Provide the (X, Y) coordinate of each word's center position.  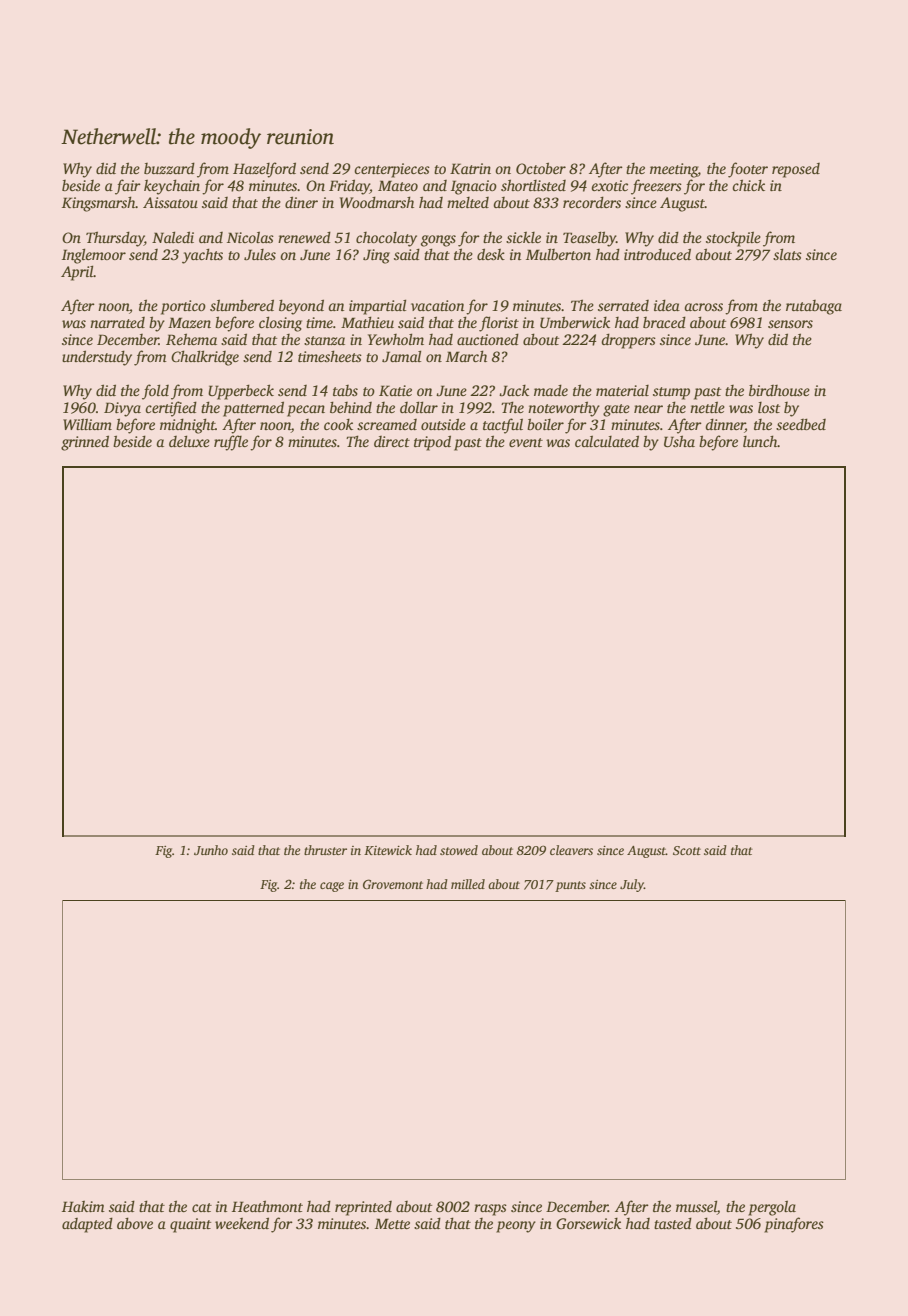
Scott (687, 850)
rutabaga (814, 307)
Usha (679, 441)
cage (332, 887)
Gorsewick (588, 1223)
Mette (392, 1223)
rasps (490, 1210)
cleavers (571, 850)
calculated (607, 441)
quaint (190, 1225)
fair (128, 187)
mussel (696, 1207)
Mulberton (558, 254)
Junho (211, 850)
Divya (122, 409)
